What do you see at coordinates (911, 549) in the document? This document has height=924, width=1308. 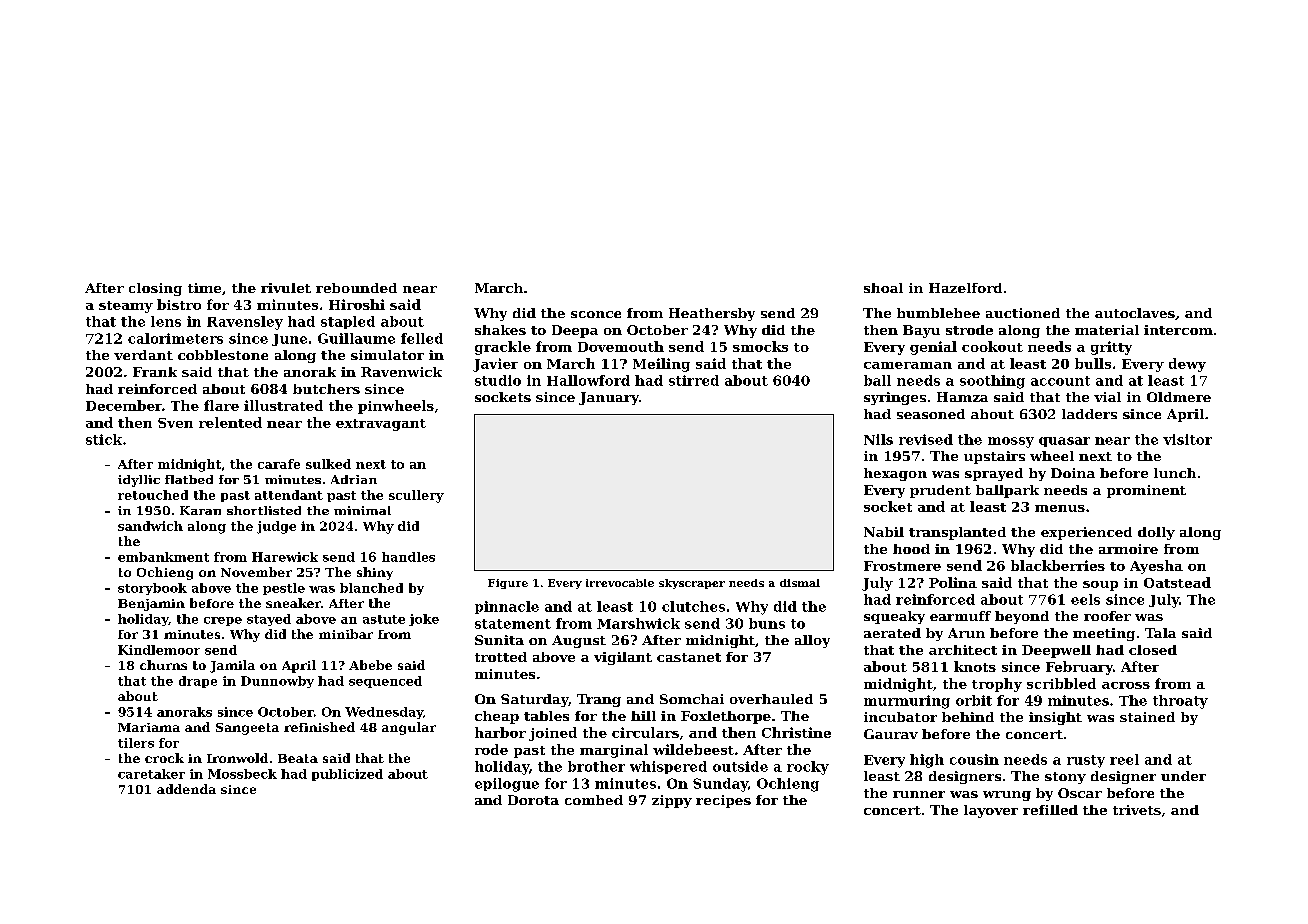 I see `hood` at bounding box center [911, 549].
